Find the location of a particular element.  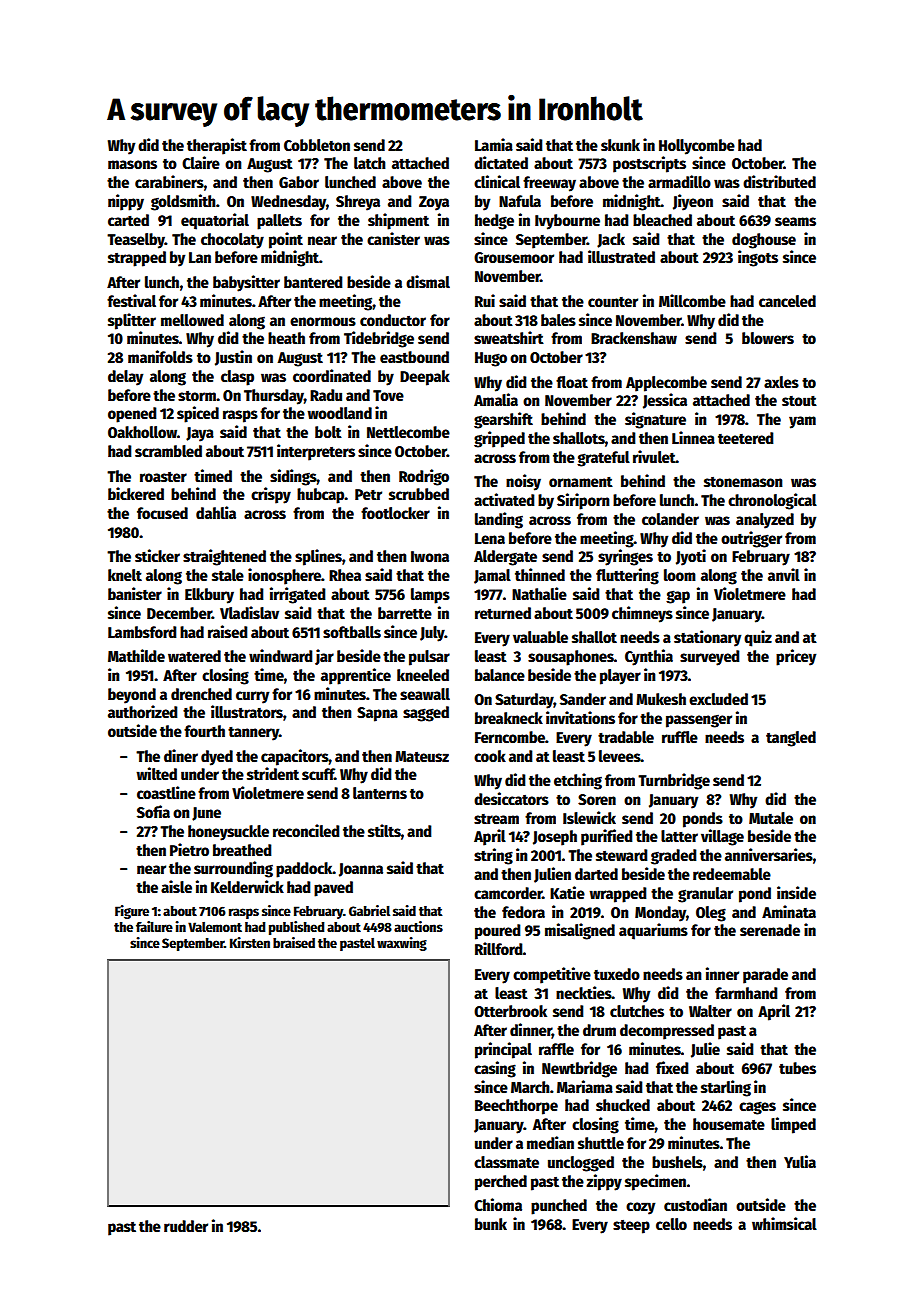

aquariums is located at coordinates (653, 931).
